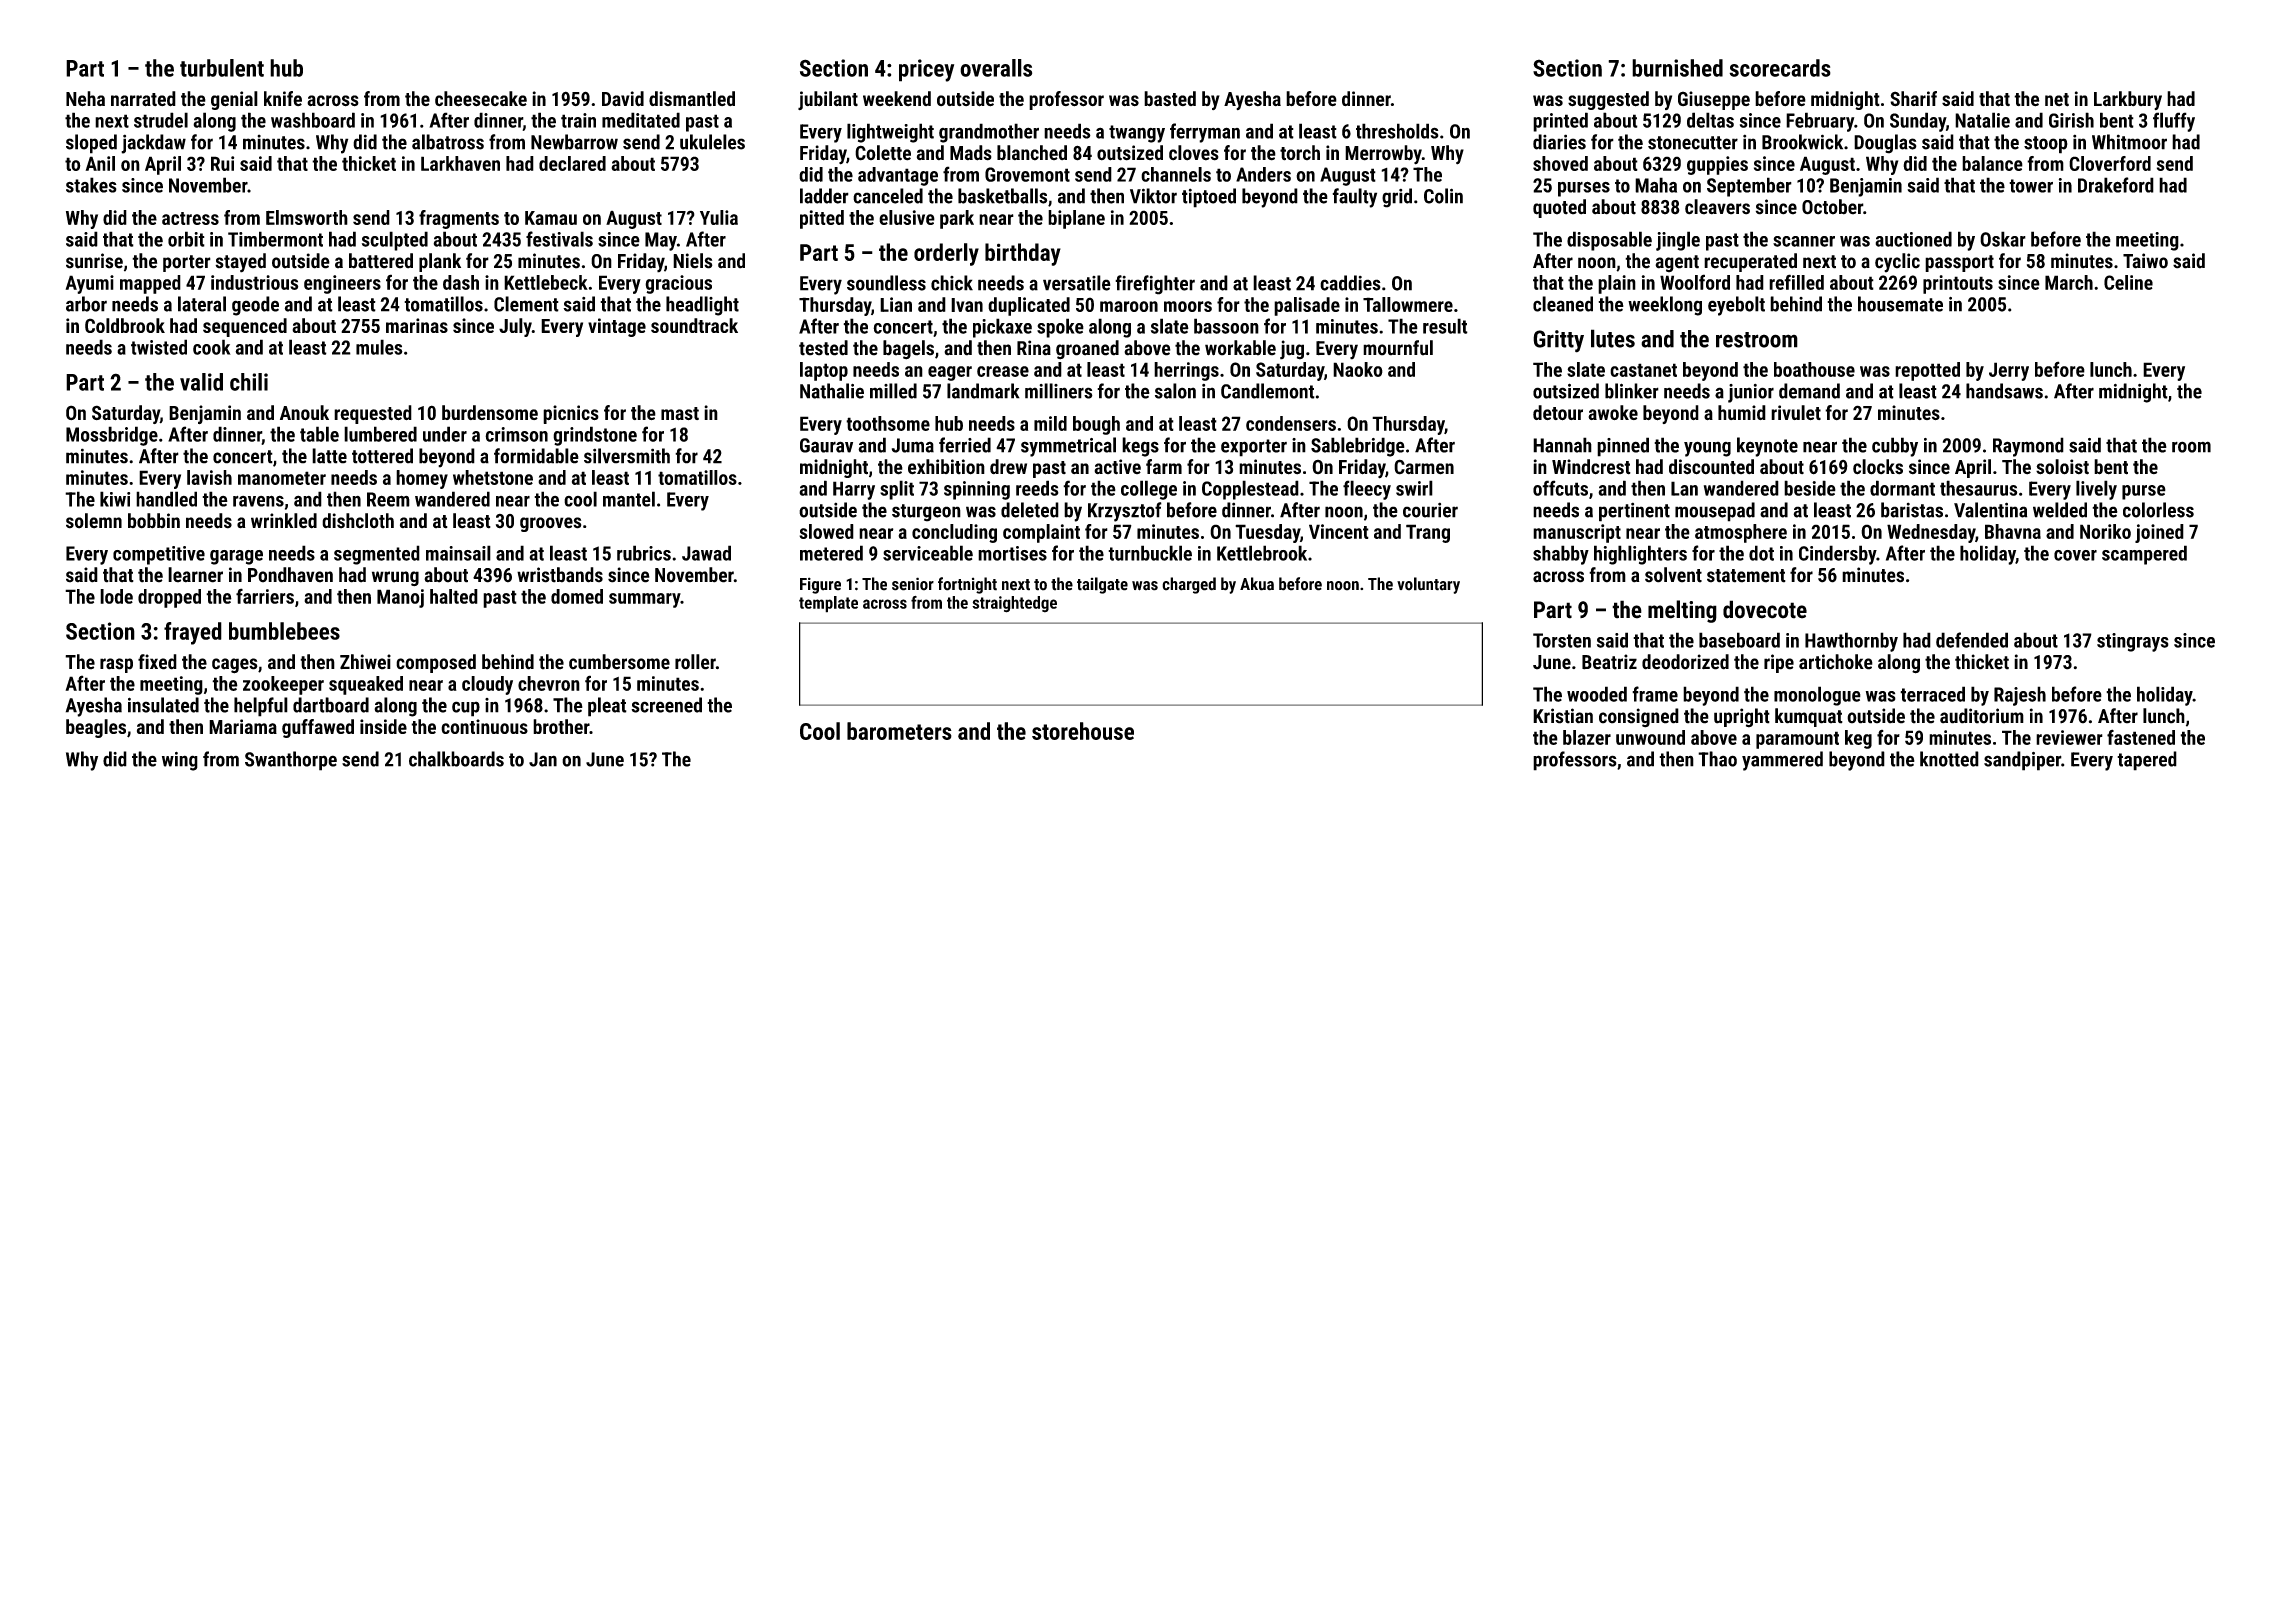 Image resolution: width=2282 pixels, height=1614 pixels. Describe the element at coordinates (2013, 531) in the document. I see `Bhavna` at that location.
